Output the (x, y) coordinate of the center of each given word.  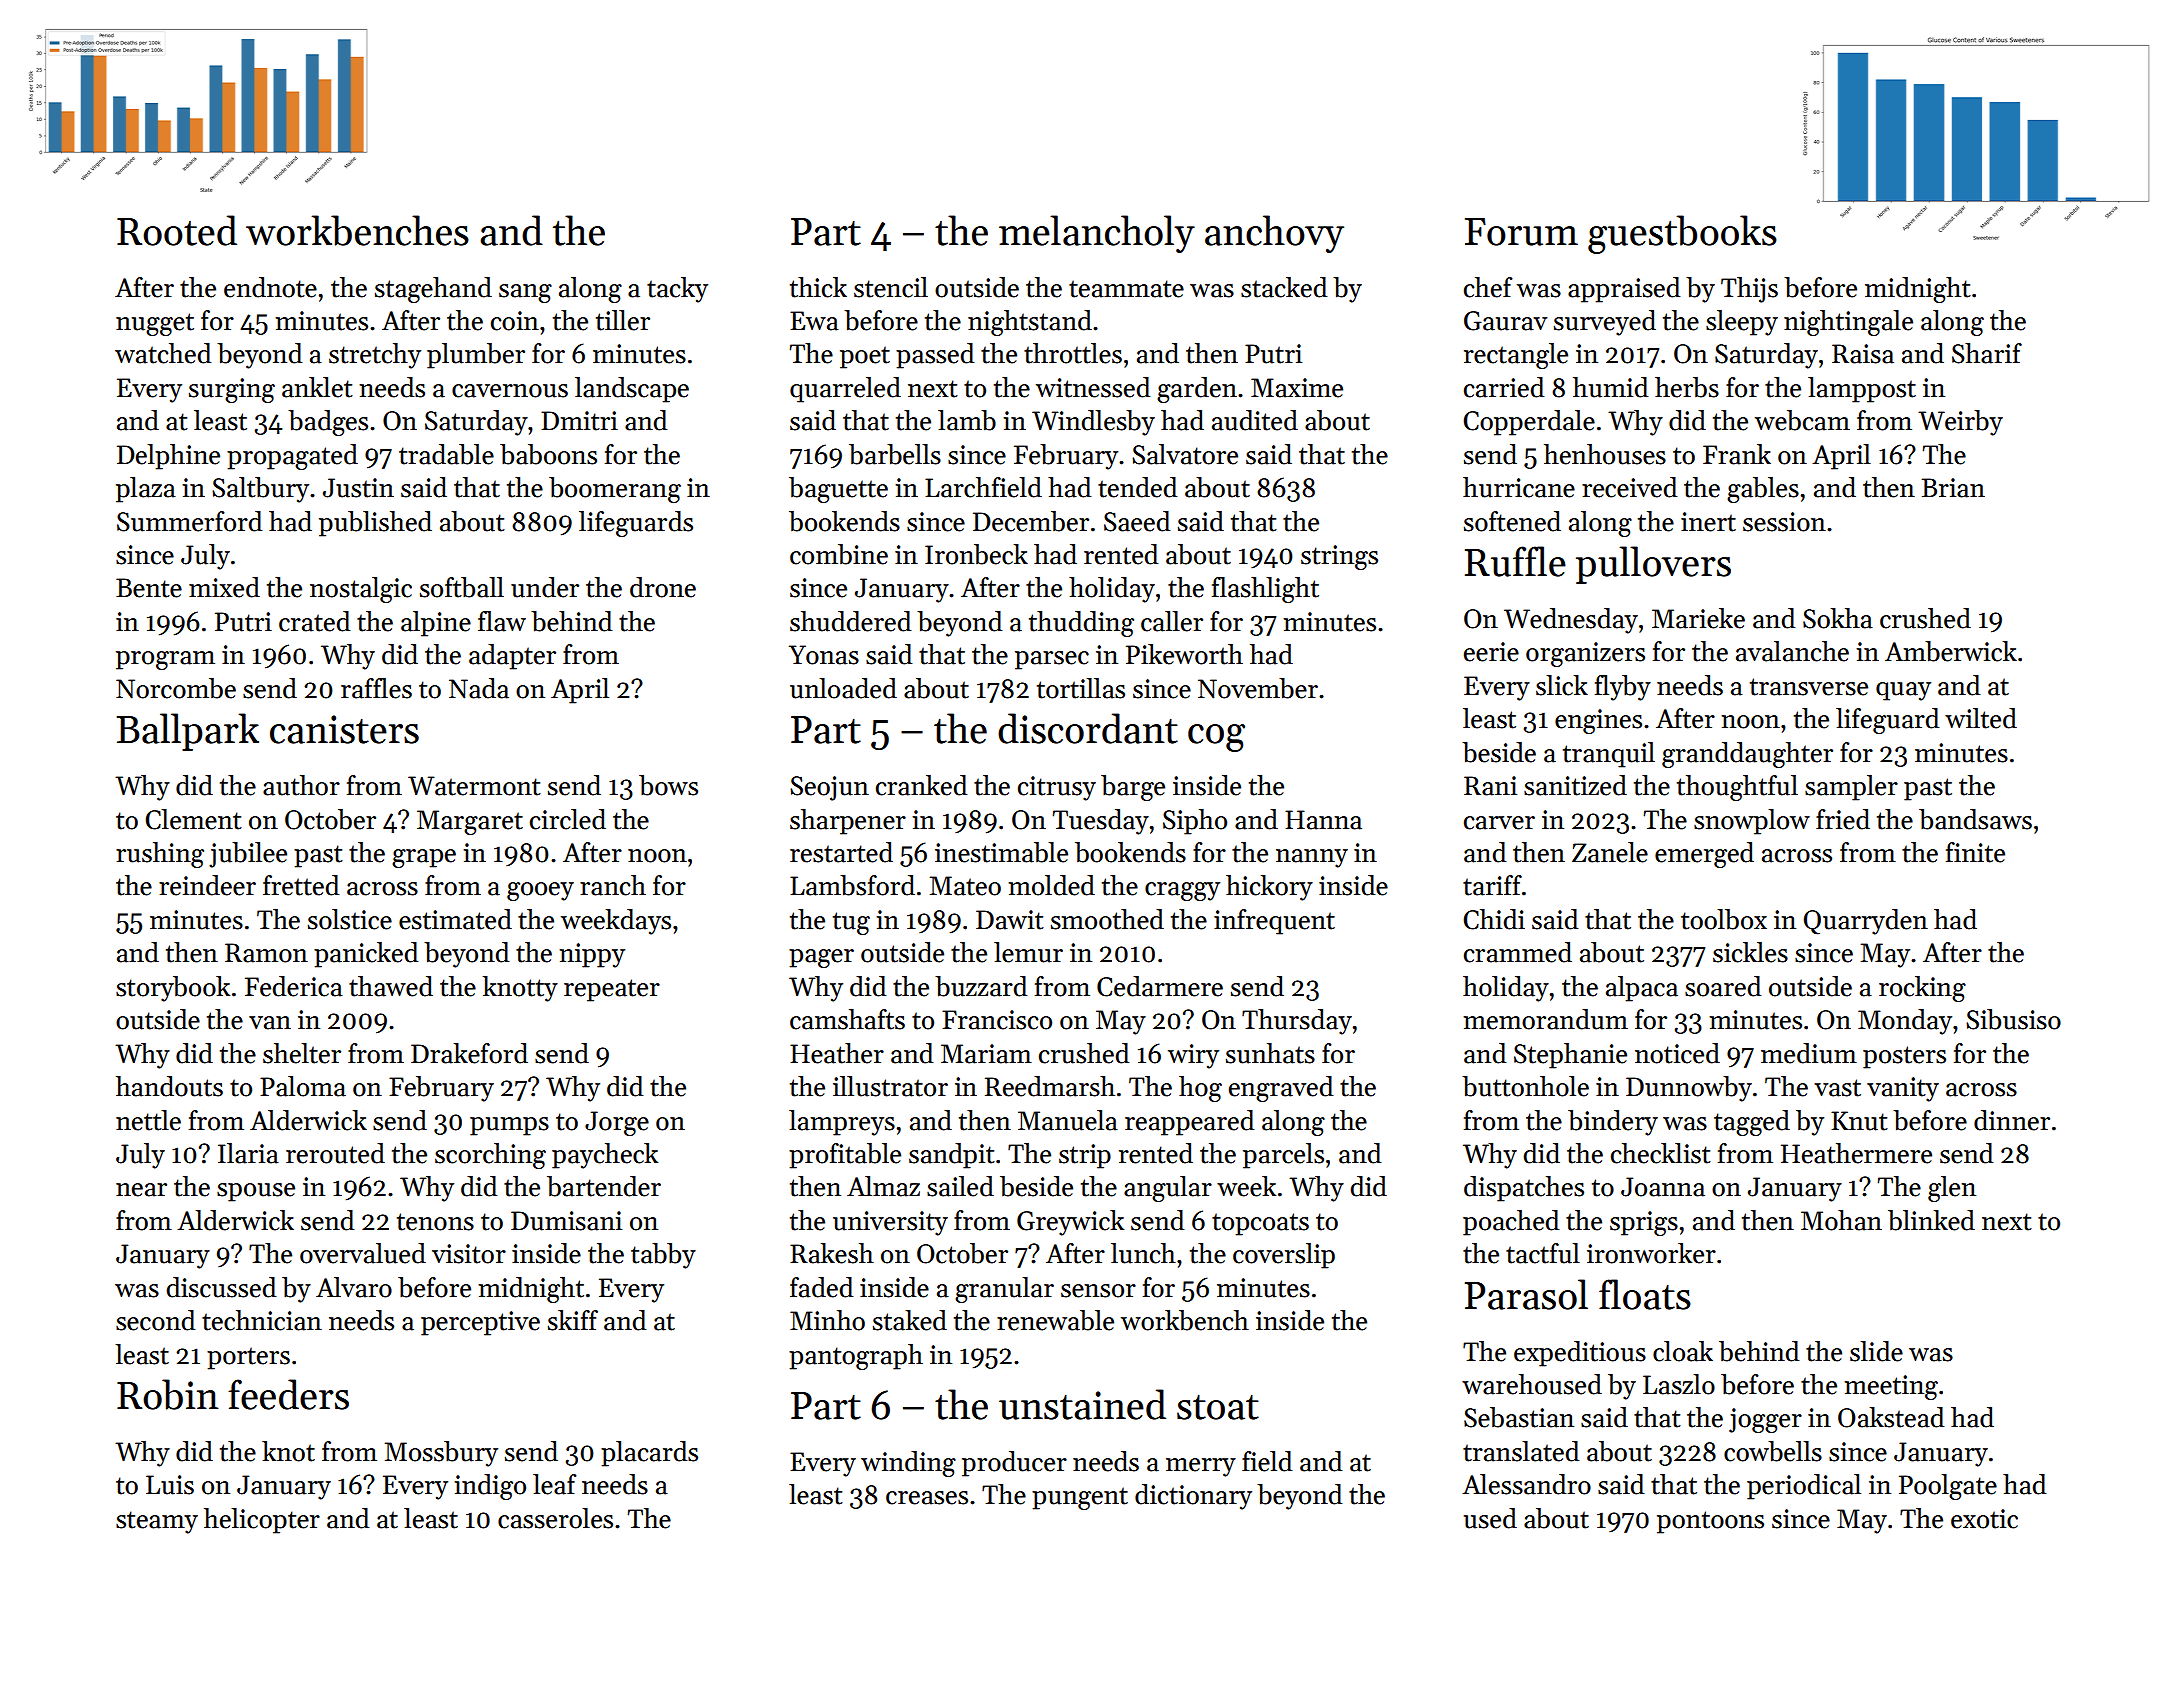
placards (649, 1454)
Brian (1953, 488)
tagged (1752, 1123)
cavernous (510, 391)
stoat (1218, 1407)
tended (1137, 487)
